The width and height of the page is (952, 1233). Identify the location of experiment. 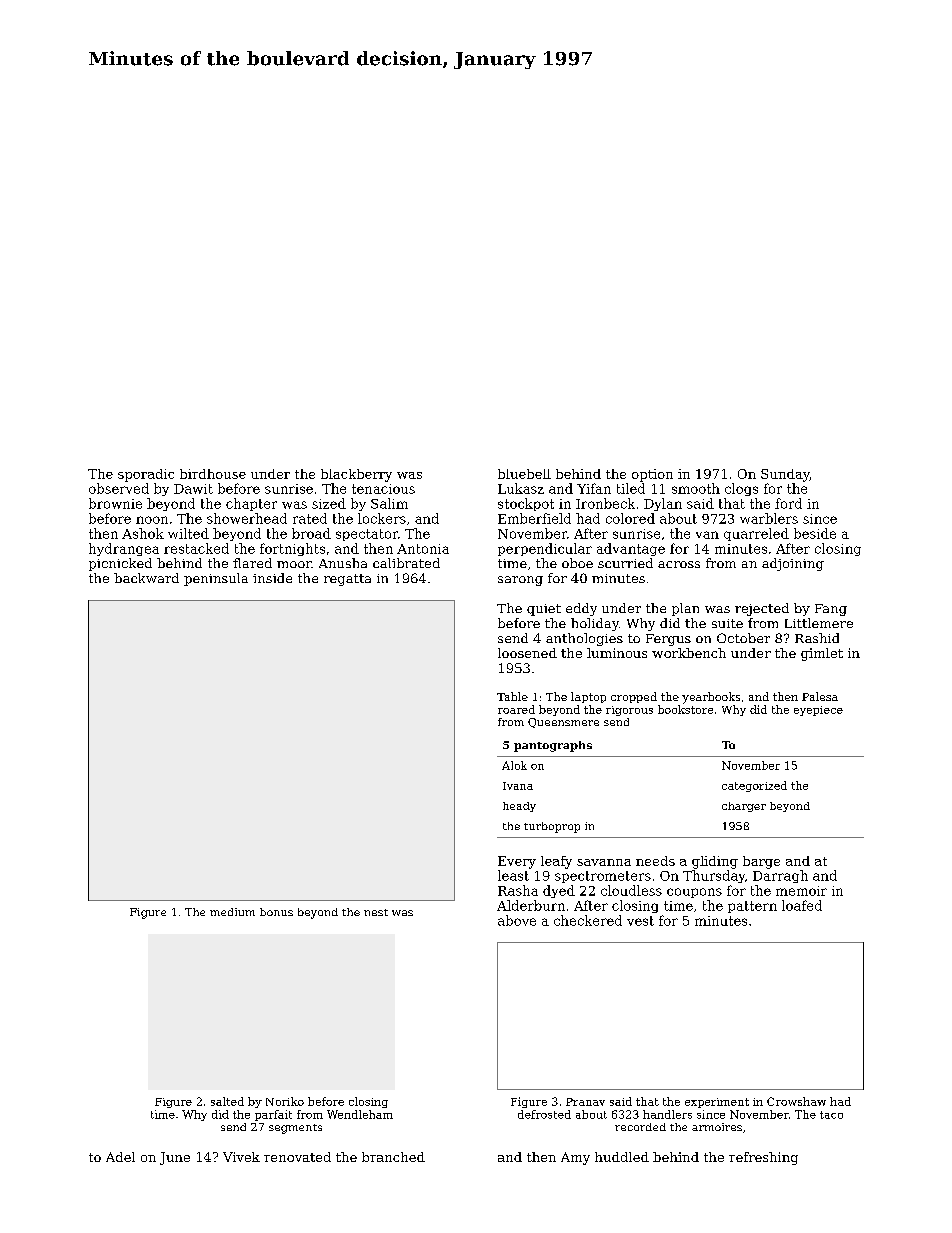
(717, 1103).
